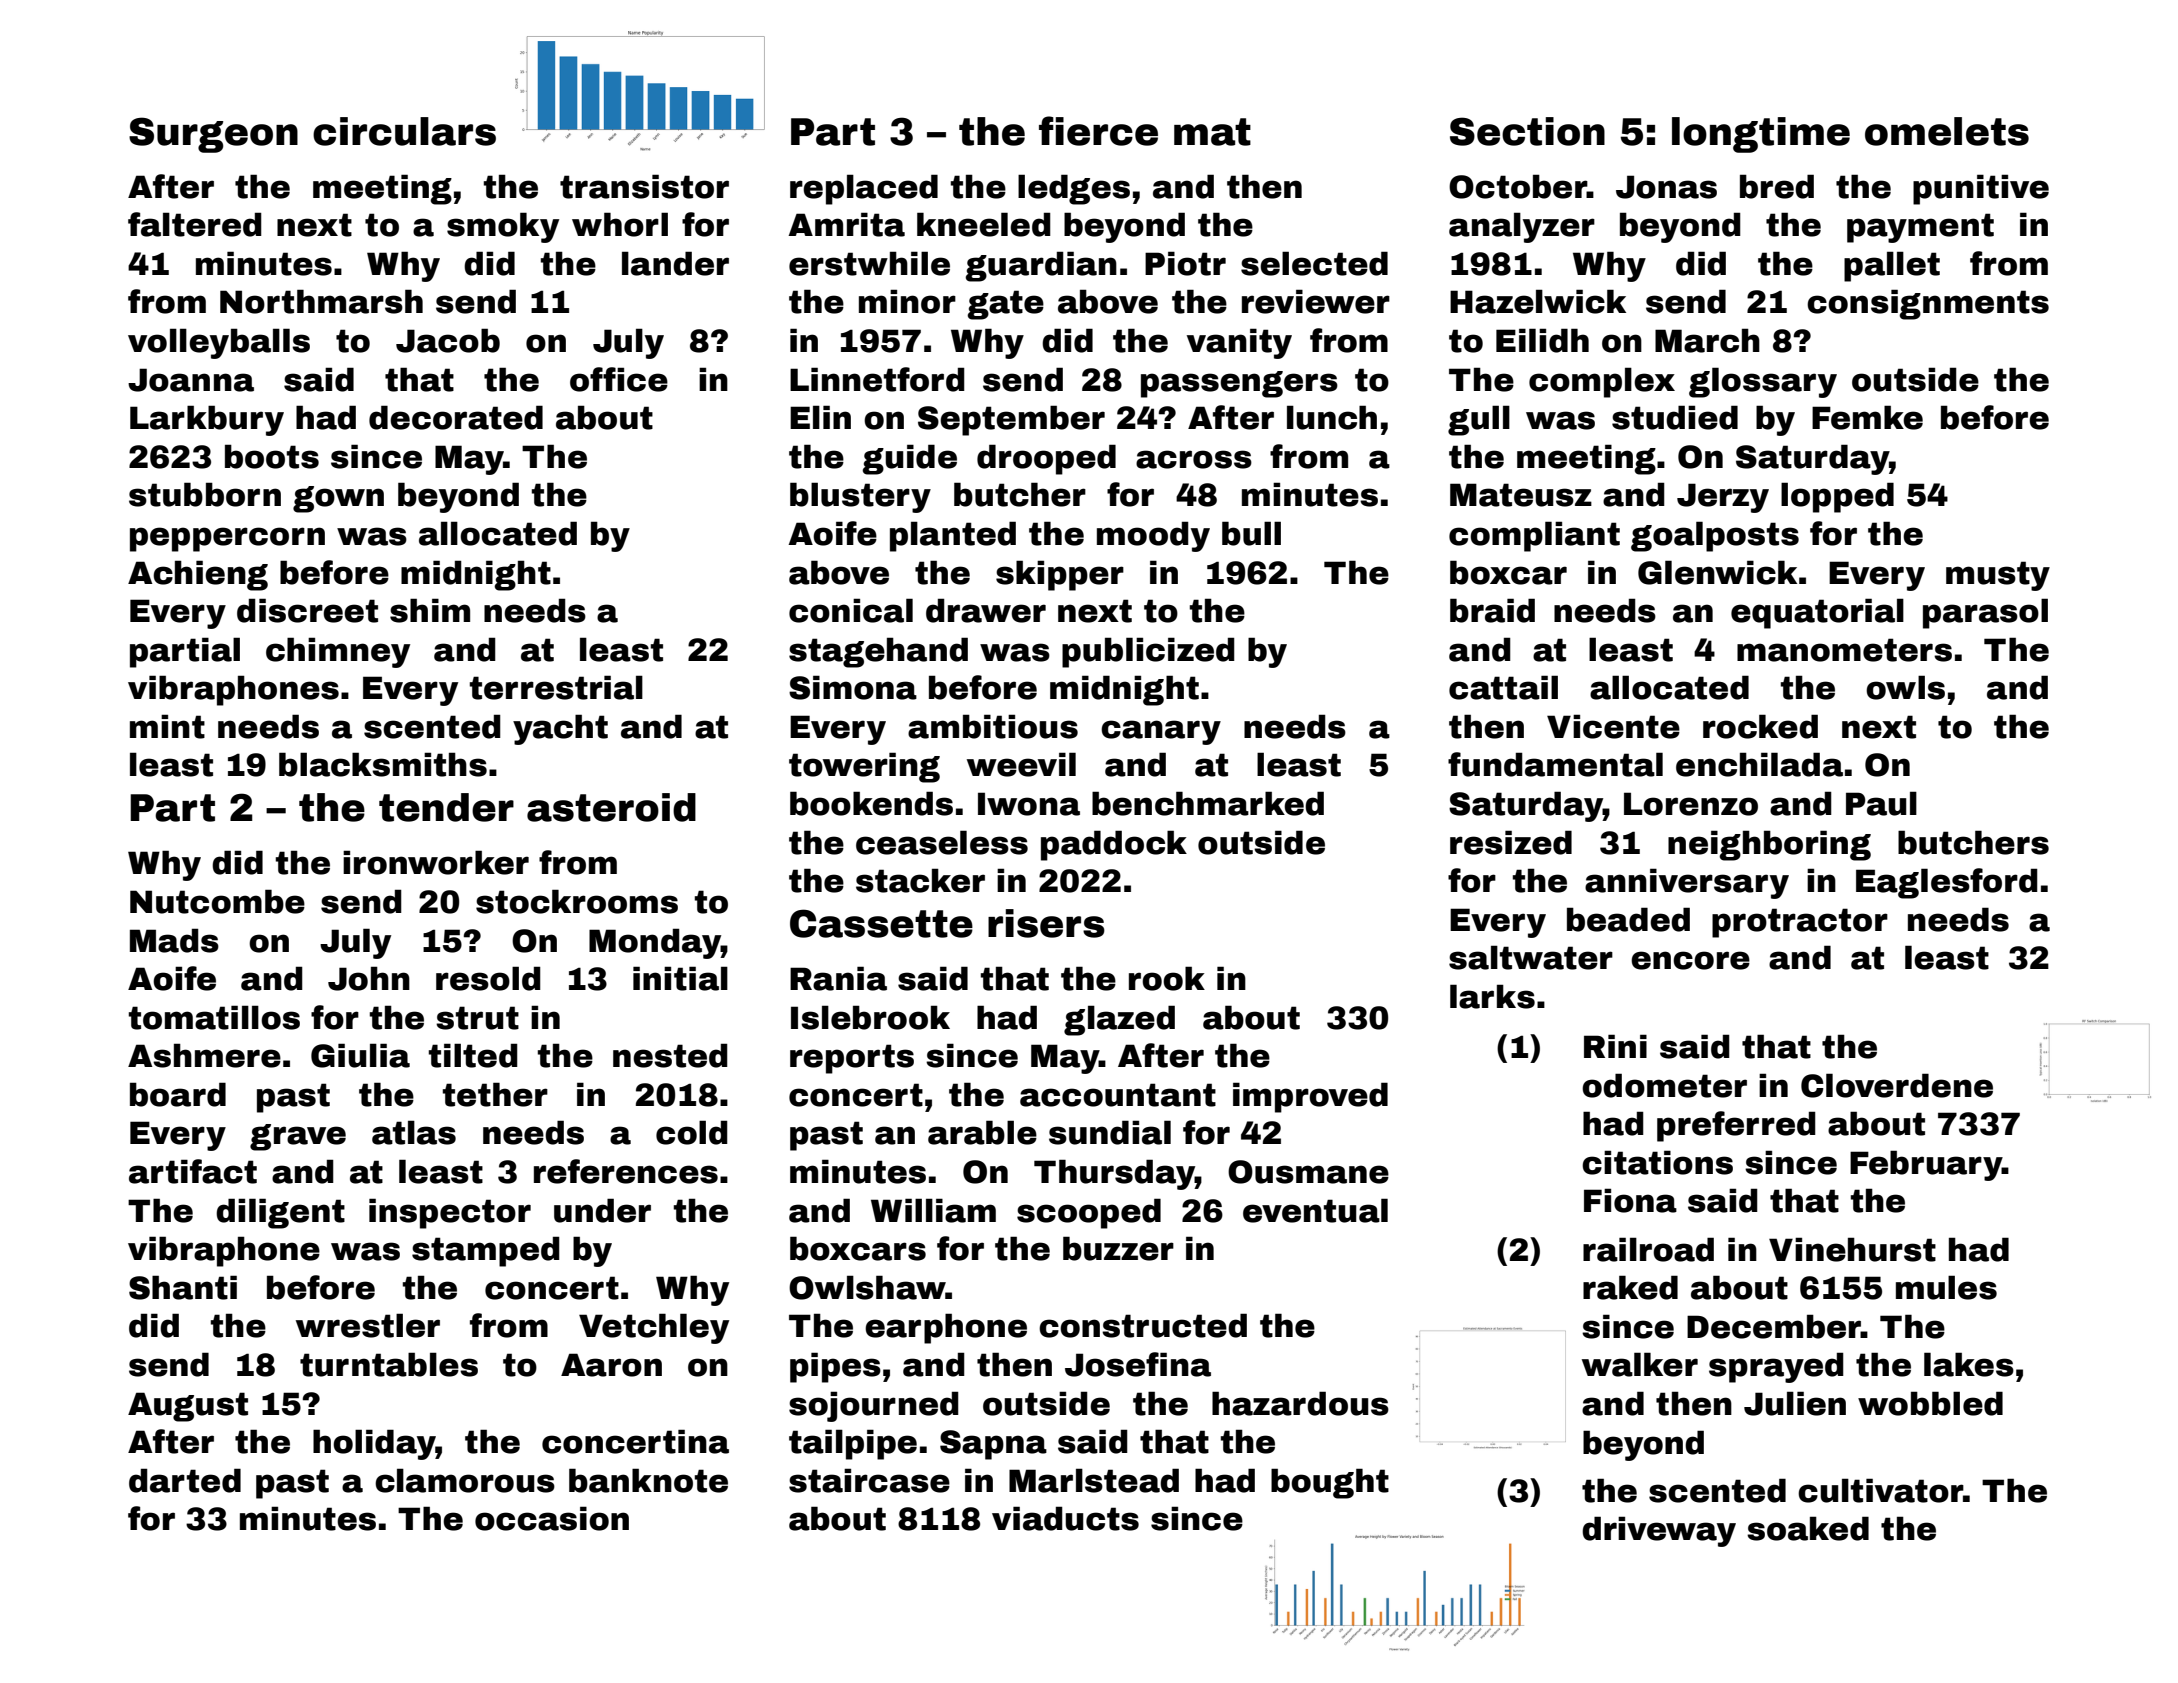 This screenshot has height=1683, width=2178. Describe the element at coordinates (1098, 131) in the screenshot. I see `fierce` at that location.
